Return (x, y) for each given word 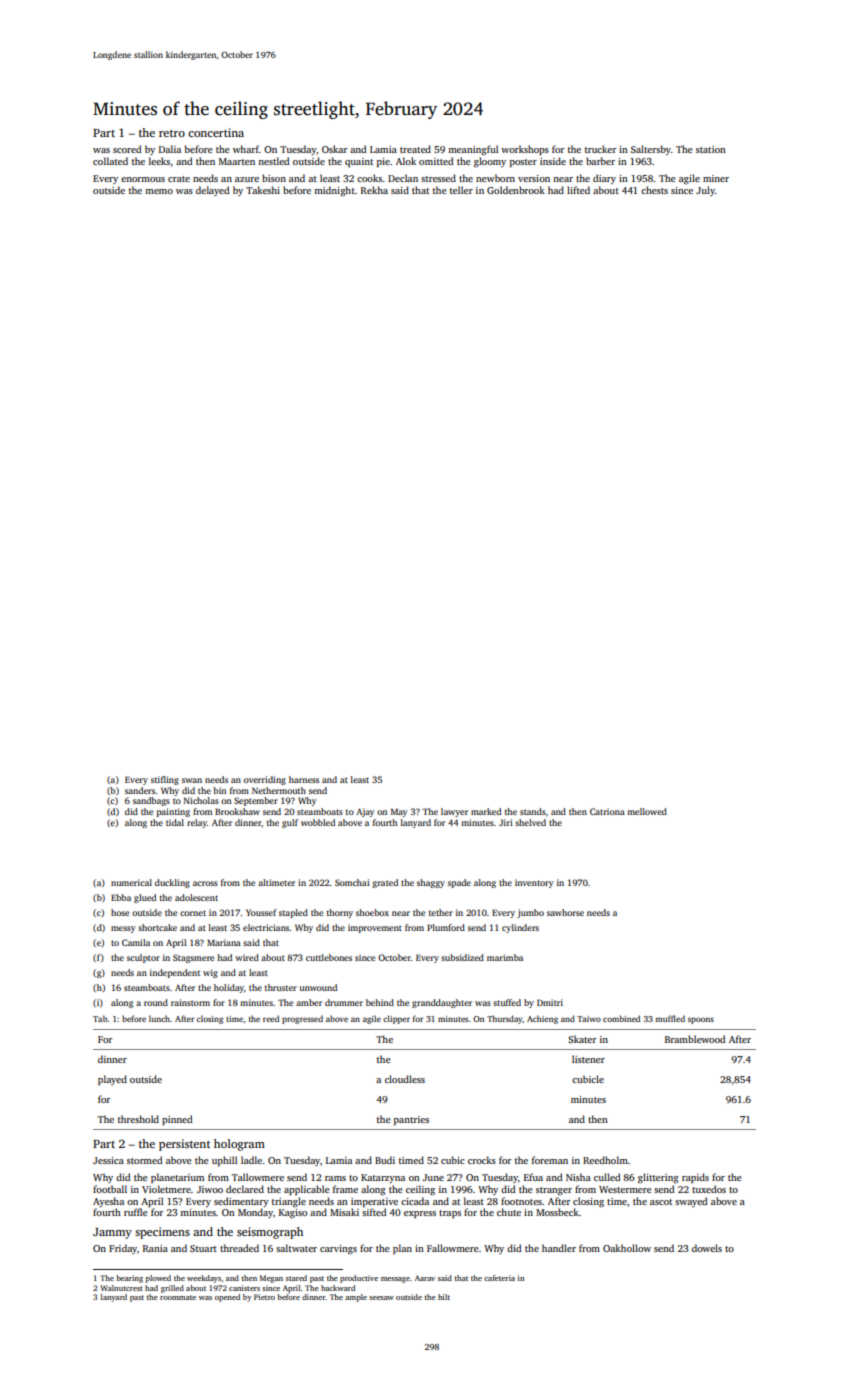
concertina (216, 132)
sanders (140, 790)
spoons (701, 1020)
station (711, 149)
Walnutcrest (121, 1288)
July (705, 191)
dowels (707, 1248)
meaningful (473, 150)
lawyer (454, 812)
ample (356, 1298)
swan (192, 780)
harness (304, 779)
